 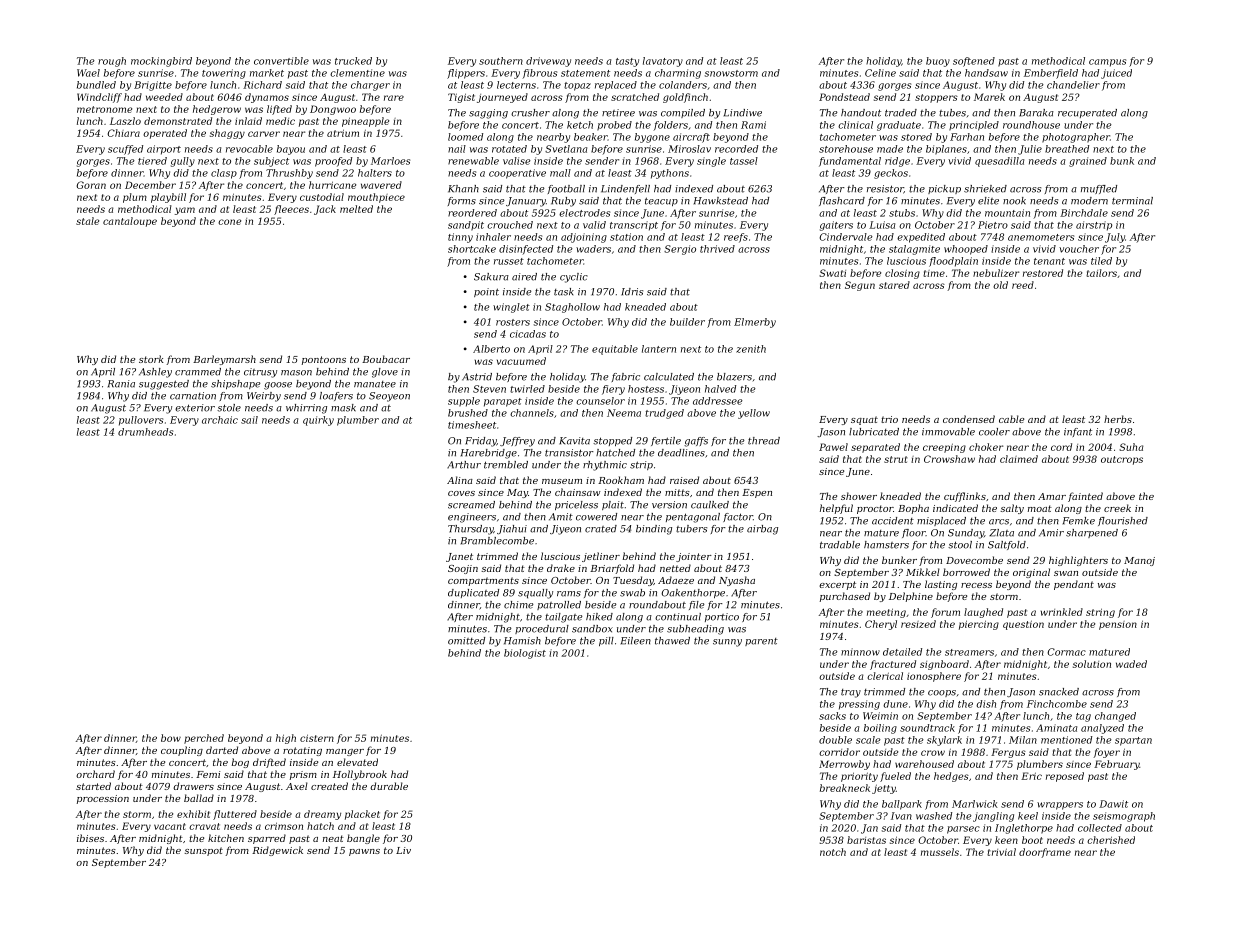 What do you see at coordinates (953, 262) in the screenshot?
I see `floodplain` at bounding box center [953, 262].
